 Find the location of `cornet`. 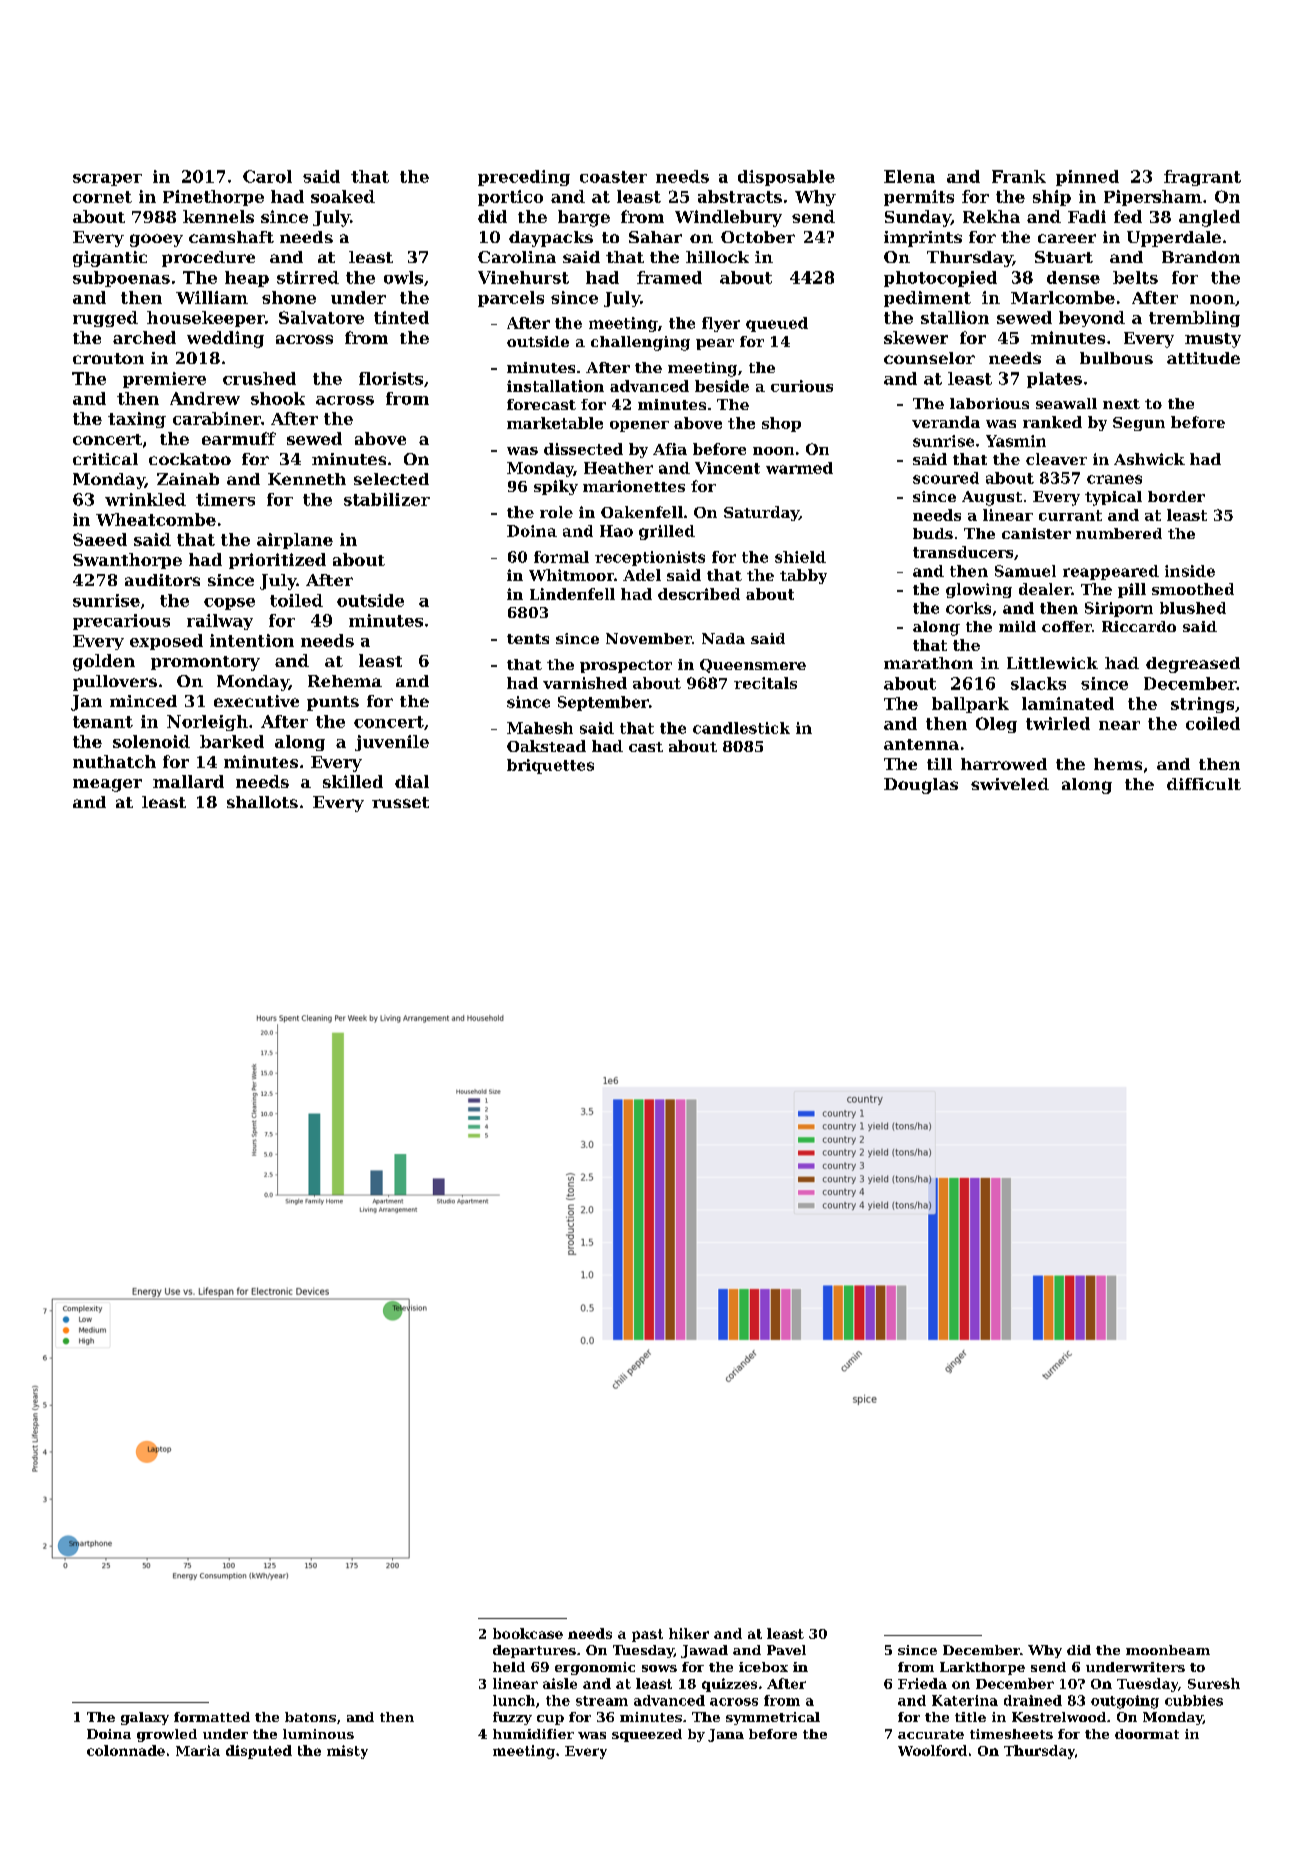

cornet is located at coordinates (102, 197).
